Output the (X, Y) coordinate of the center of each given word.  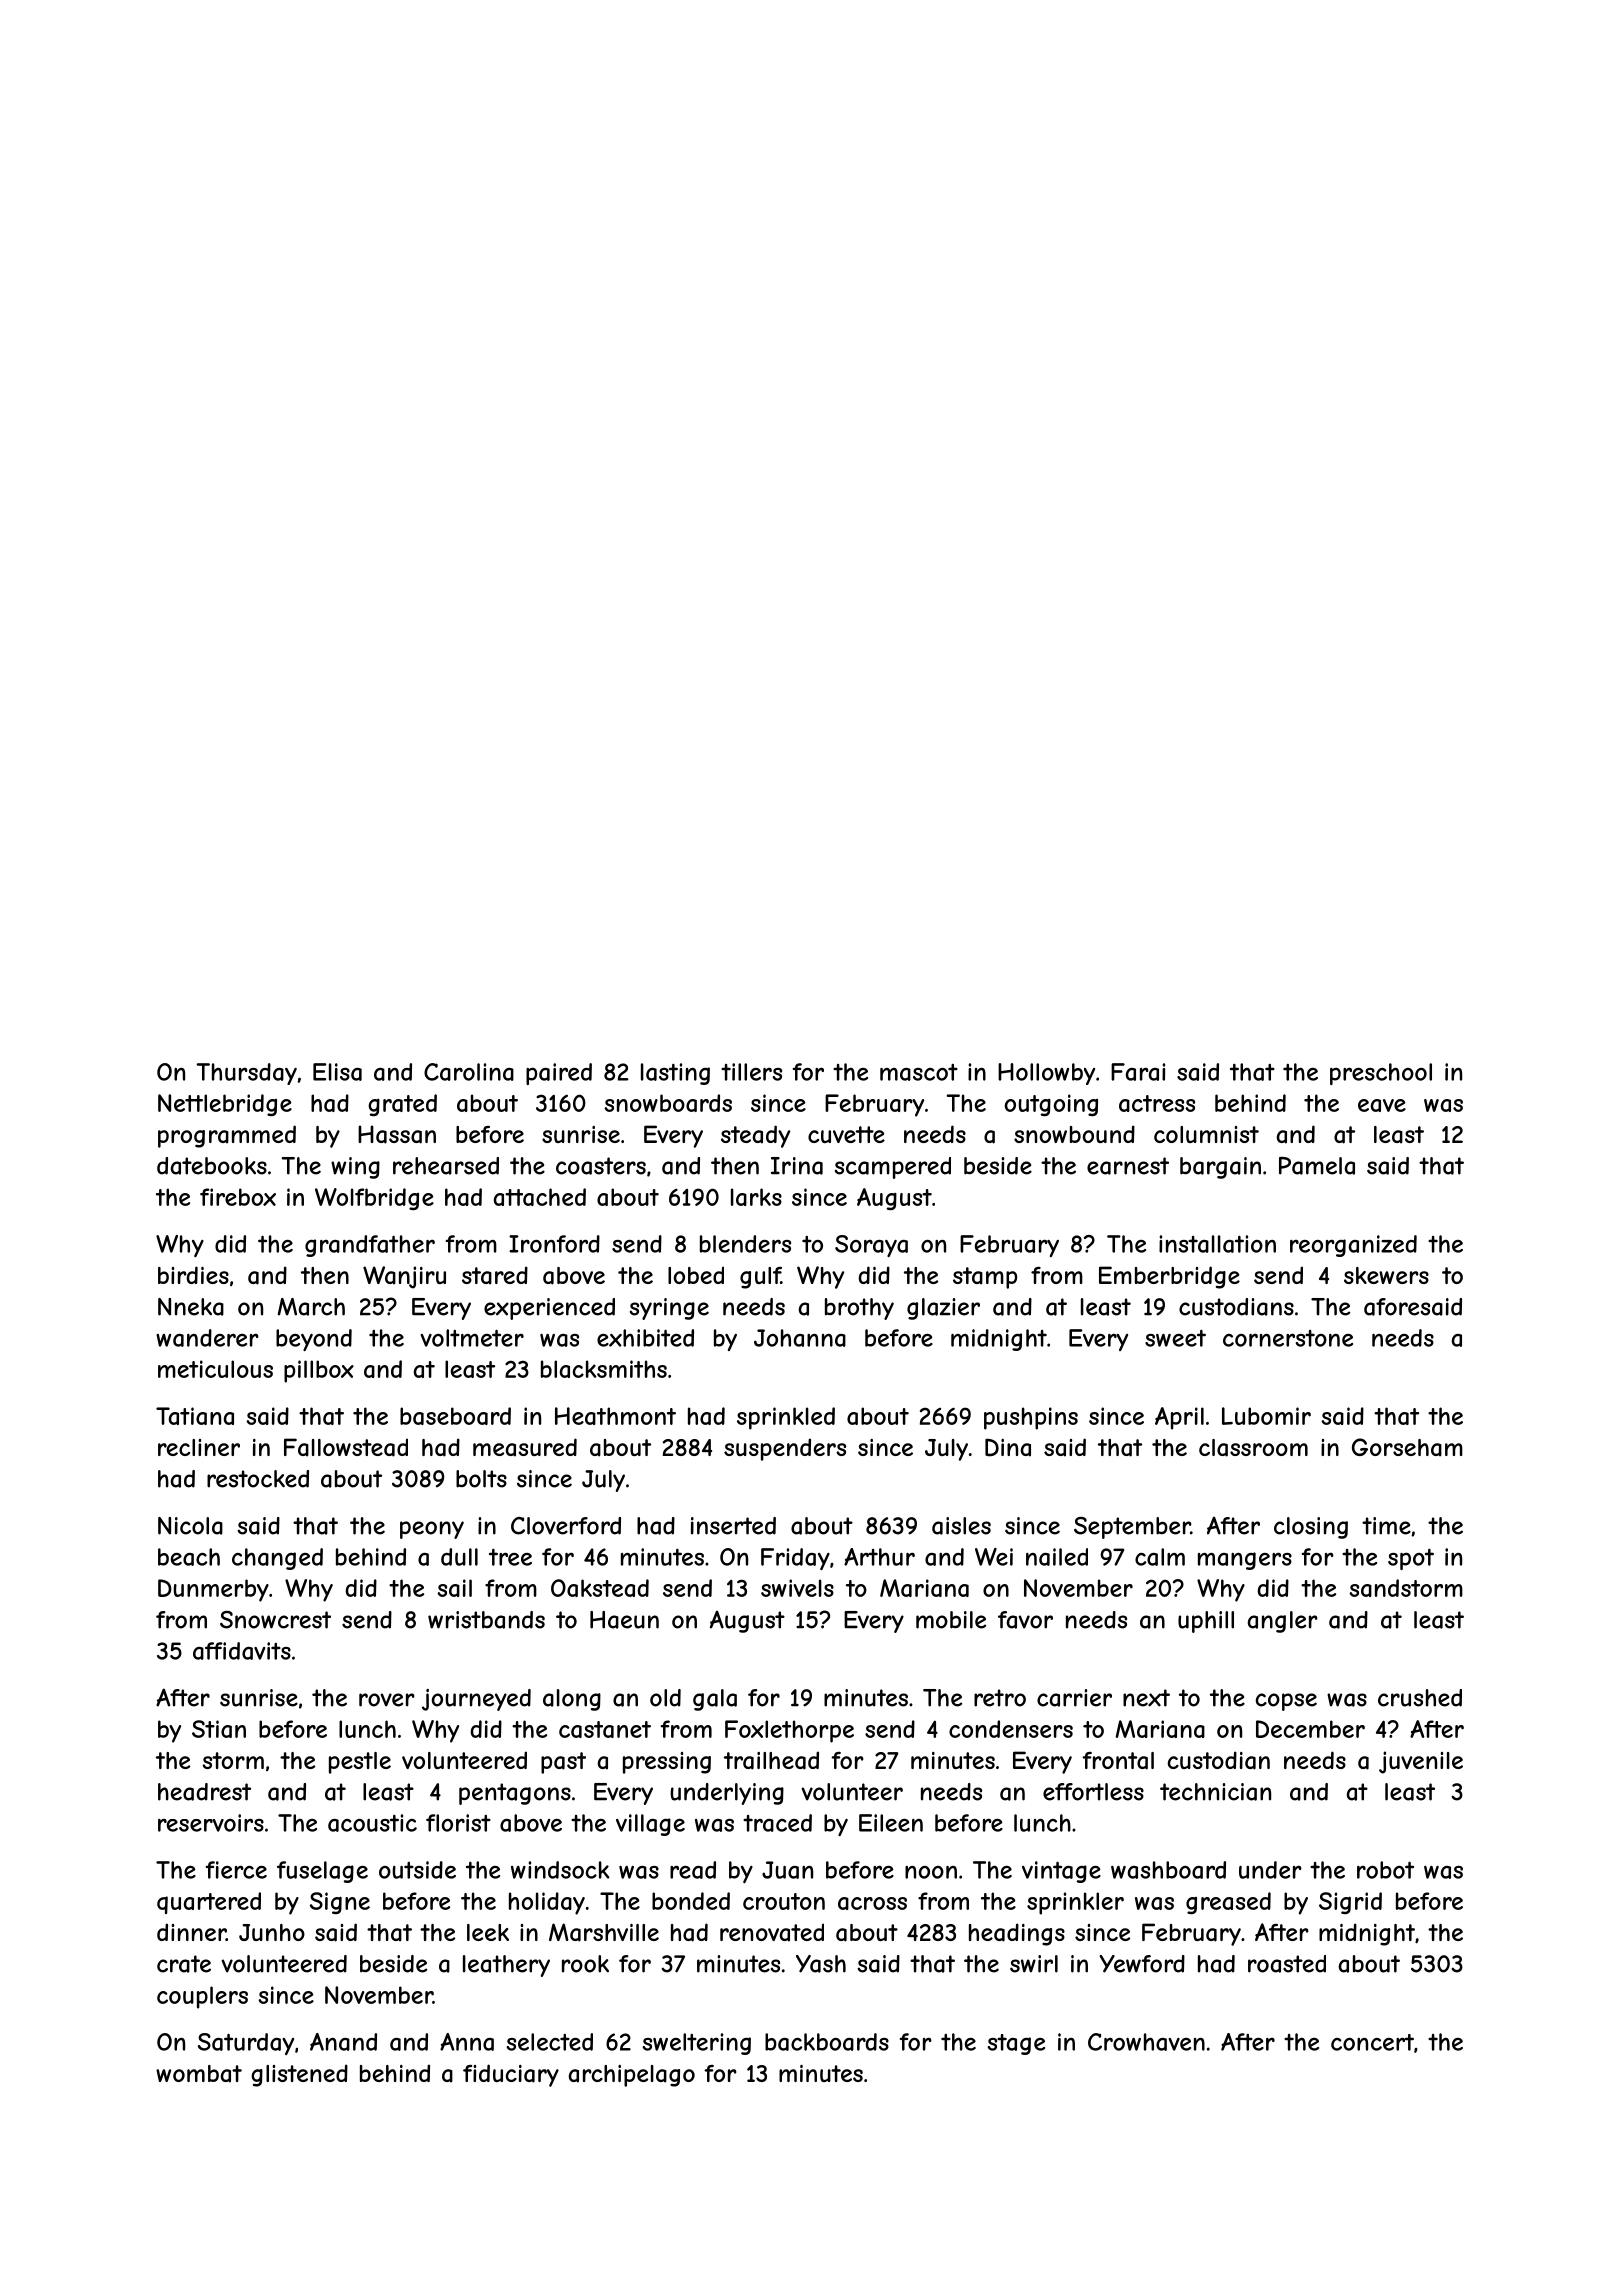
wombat (199, 2074)
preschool (1381, 1074)
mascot (919, 1072)
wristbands (486, 1620)
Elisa (337, 1072)
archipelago (632, 2076)
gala (715, 1700)
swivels (797, 1588)
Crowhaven (1146, 2042)
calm (1160, 1557)
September (1132, 1528)
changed (277, 1559)
